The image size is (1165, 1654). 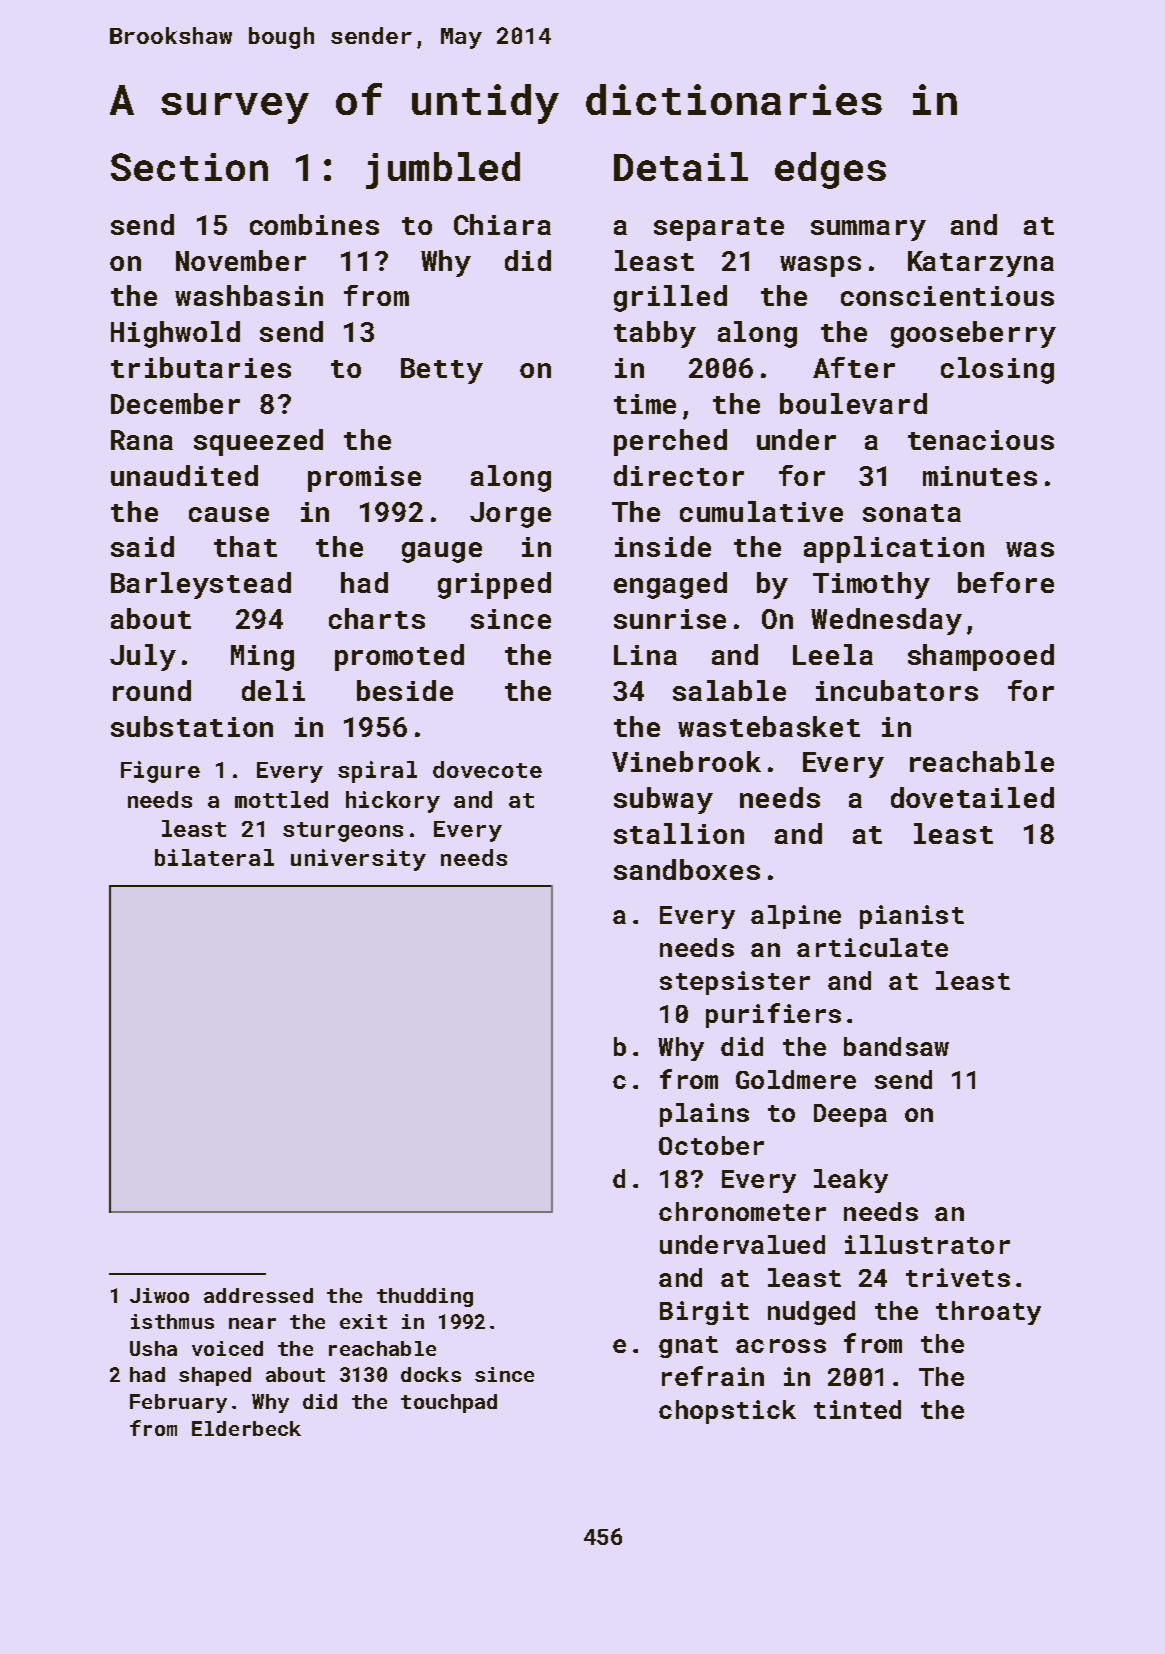 What do you see at coordinates (670, 298) in the screenshot?
I see `grilled` at bounding box center [670, 298].
